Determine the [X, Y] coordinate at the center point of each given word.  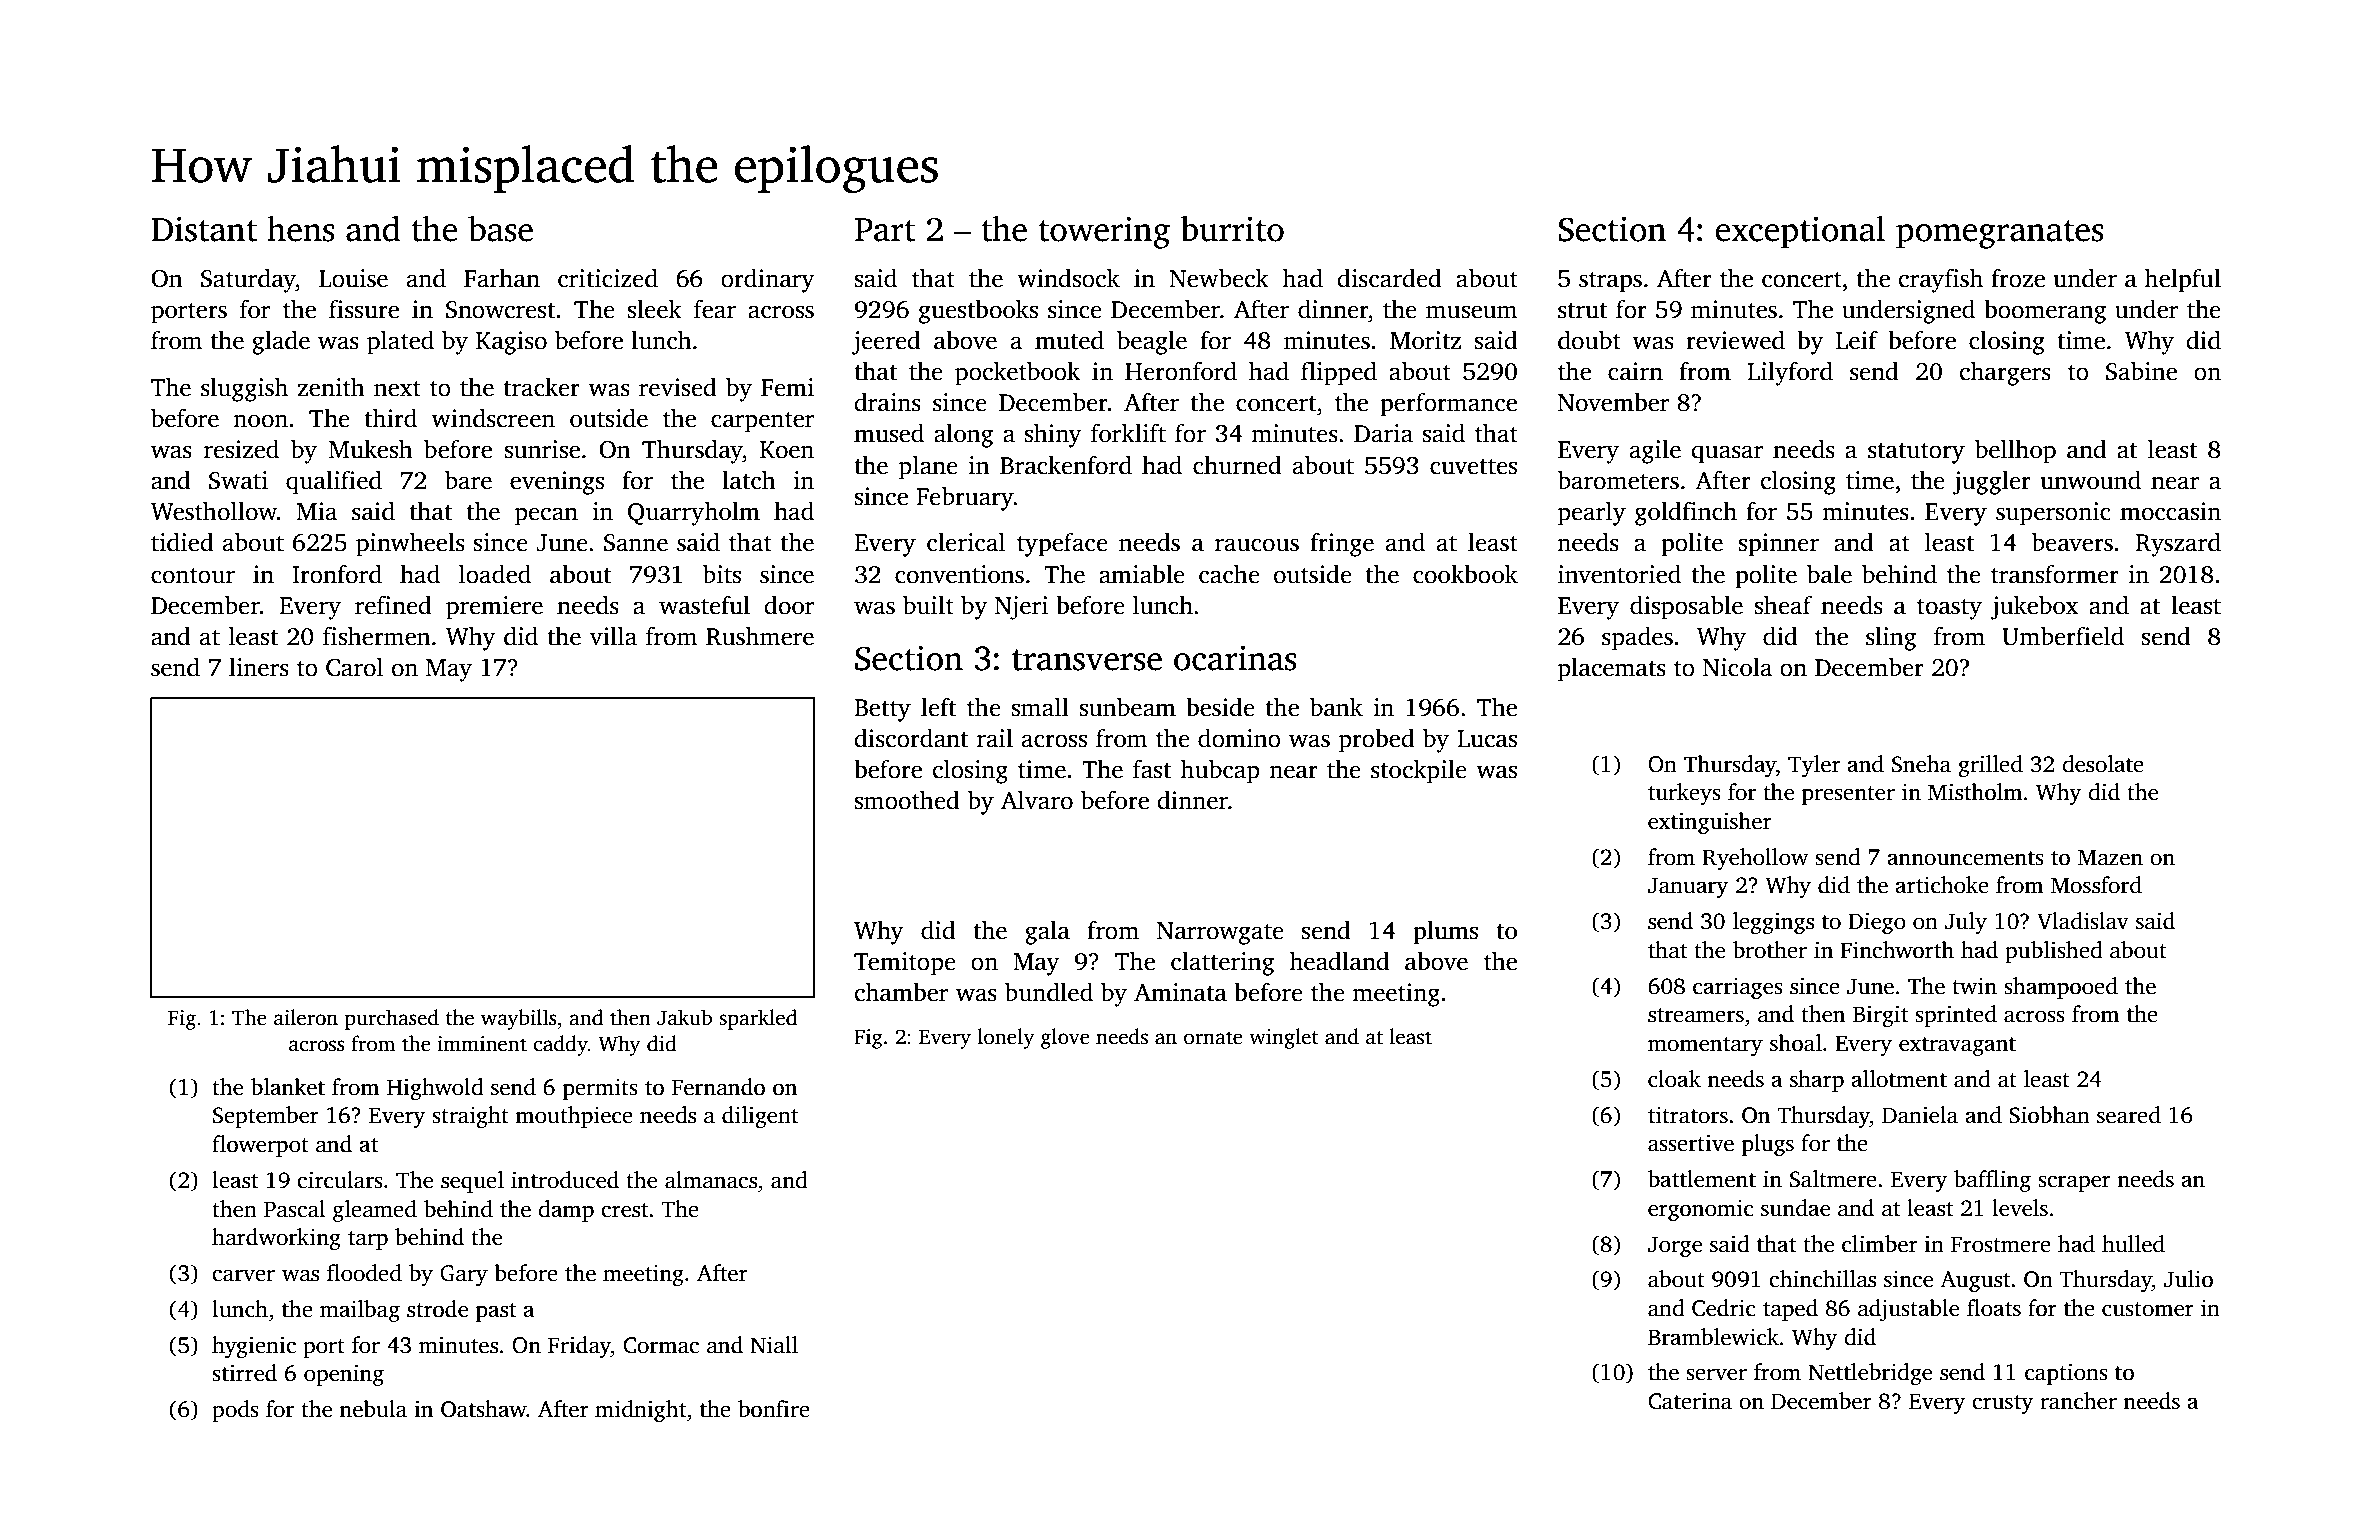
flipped [1339, 373]
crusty [2003, 1404]
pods [235, 1411]
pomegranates [2000, 234]
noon [260, 421]
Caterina [1690, 1401]
